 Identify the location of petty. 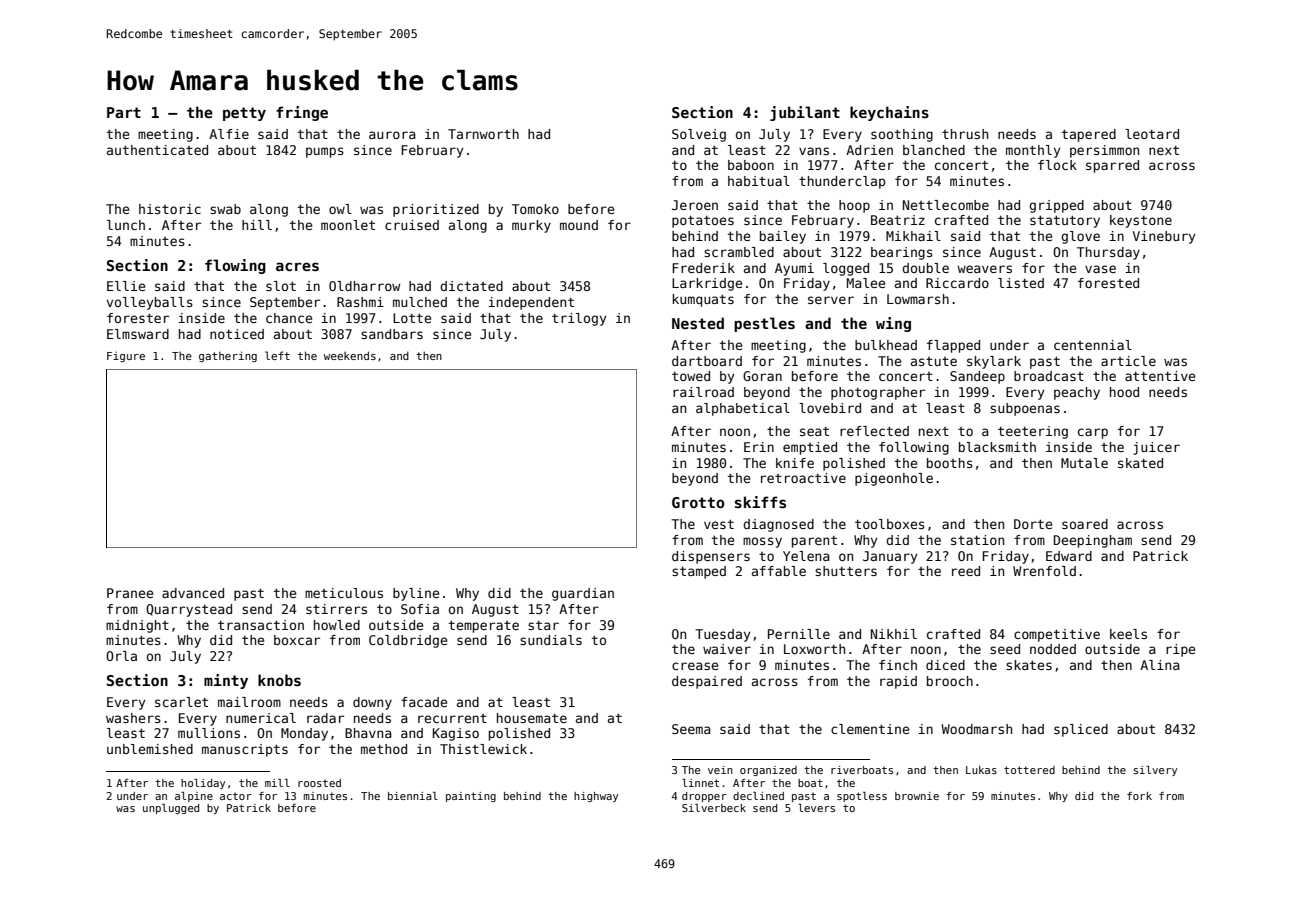
(244, 114).
